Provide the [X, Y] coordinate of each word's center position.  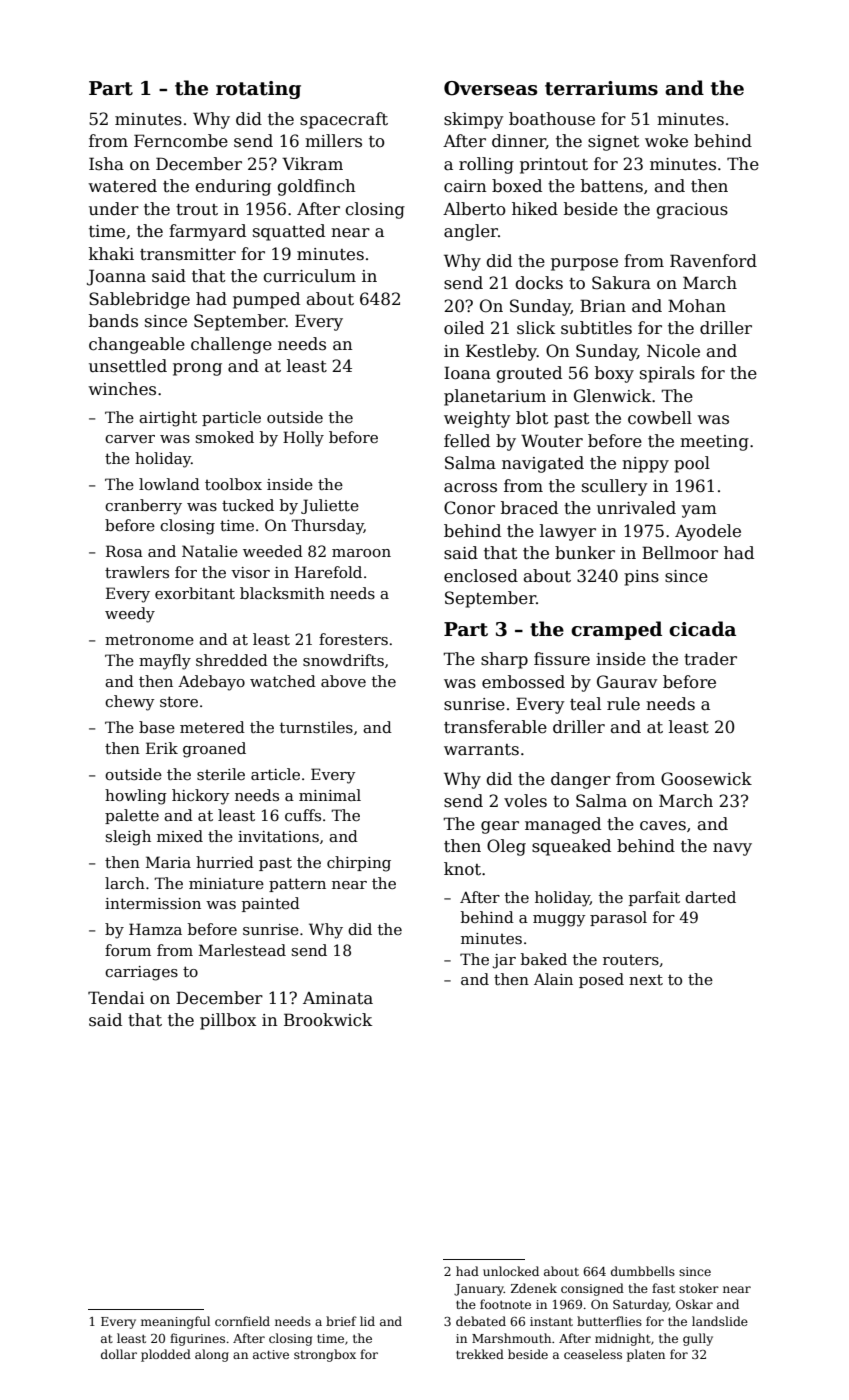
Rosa [124, 551]
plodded [166, 1355]
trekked [480, 1354]
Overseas [490, 88]
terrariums [601, 88]
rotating [258, 90]
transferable [495, 727]
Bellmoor [680, 553]
